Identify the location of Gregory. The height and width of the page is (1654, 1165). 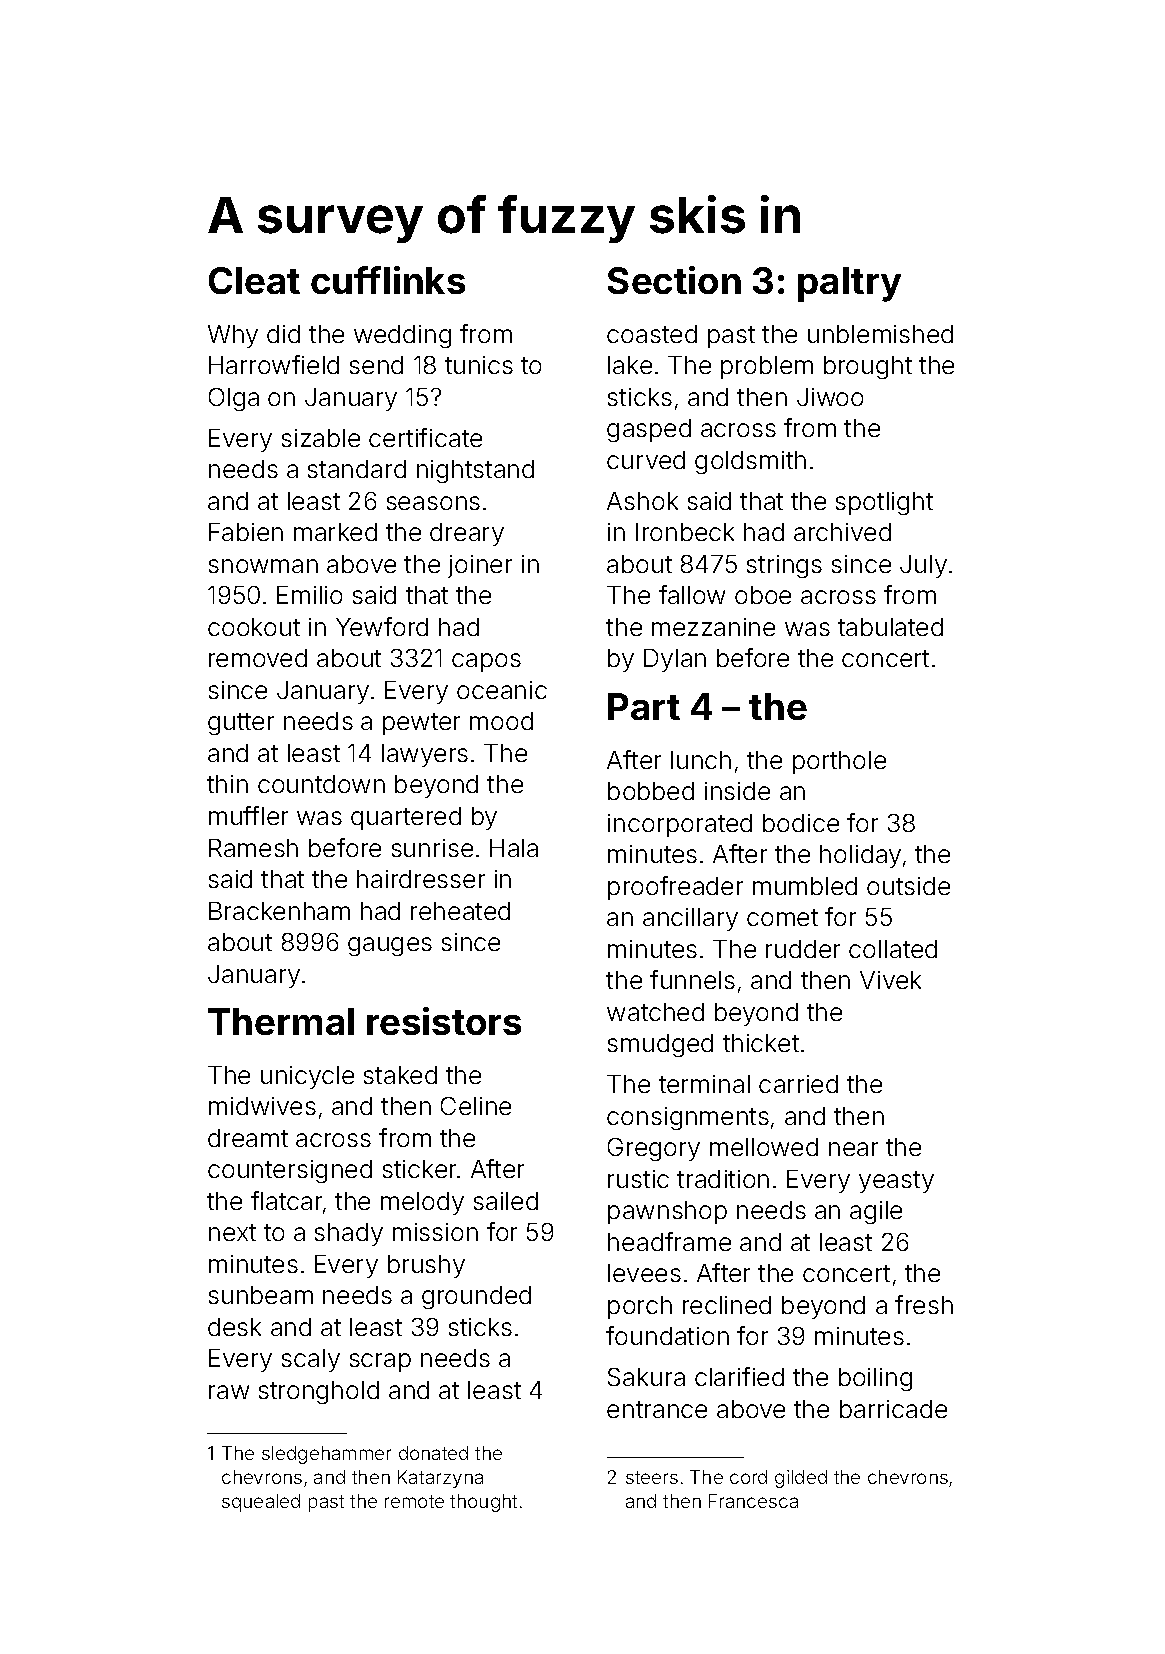
(654, 1149).
